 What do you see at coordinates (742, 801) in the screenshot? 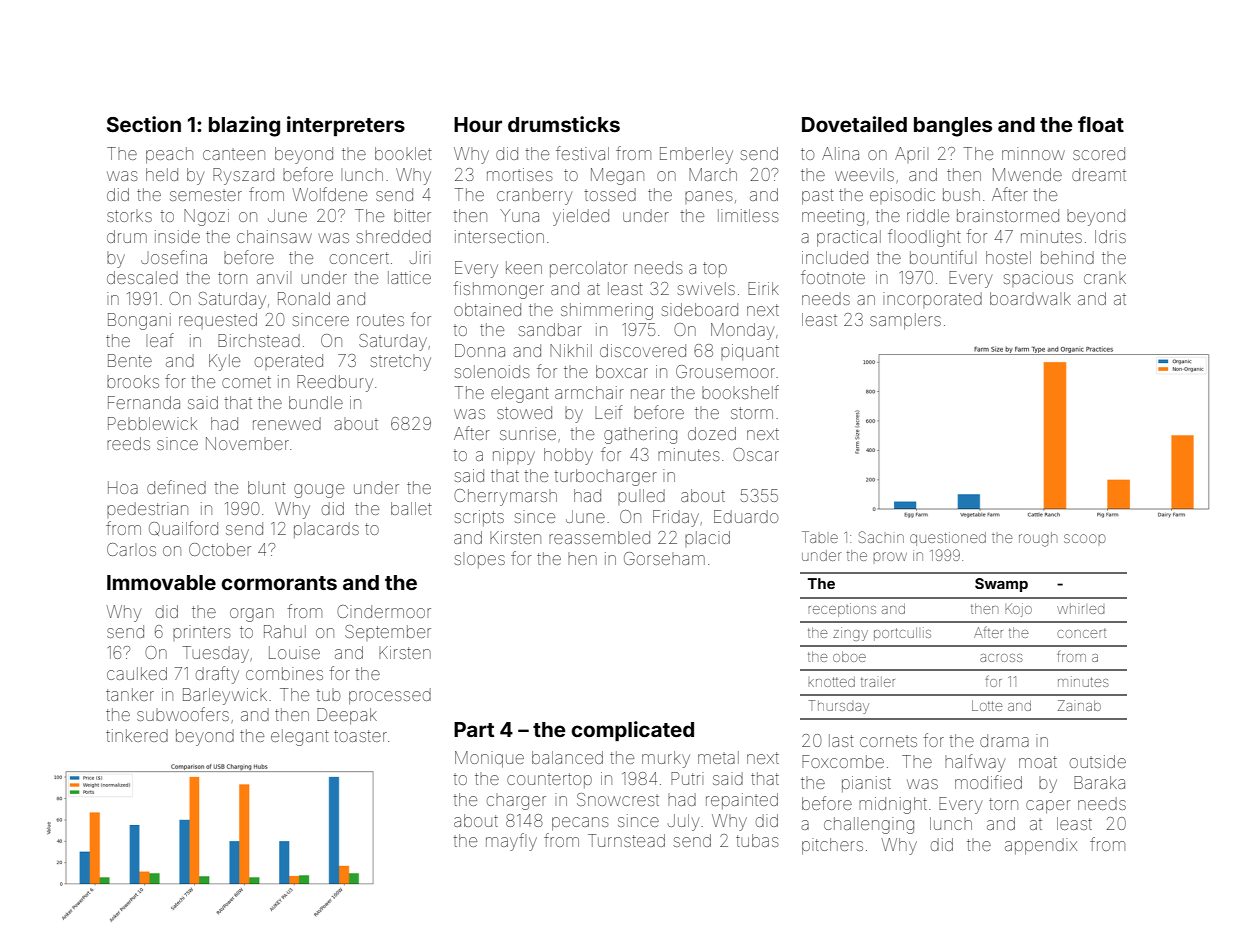
I see `repainted` at bounding box center [742, 801].
